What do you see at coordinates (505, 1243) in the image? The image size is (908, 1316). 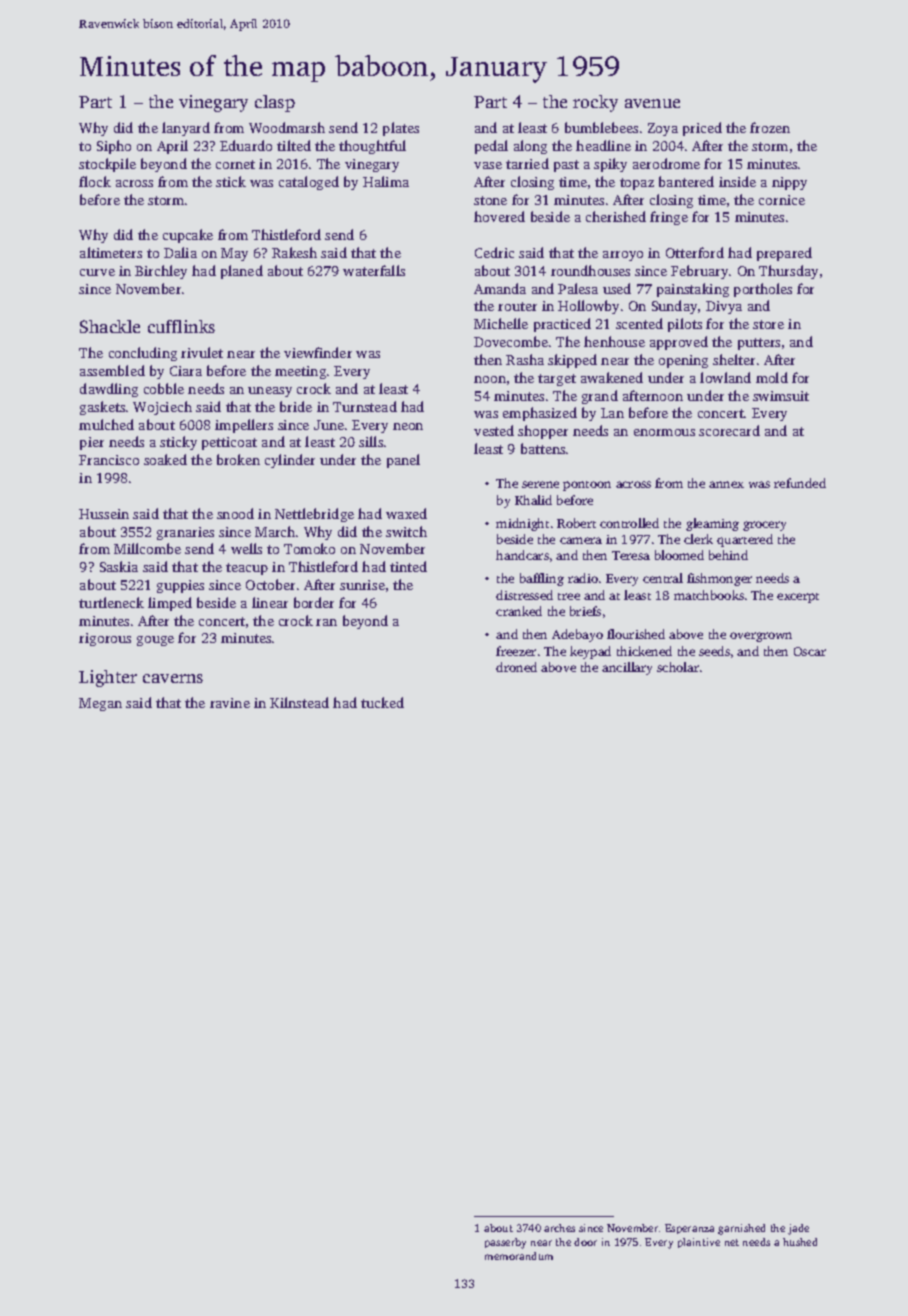 I see `passerby` at bounding box center [505, 1243].
